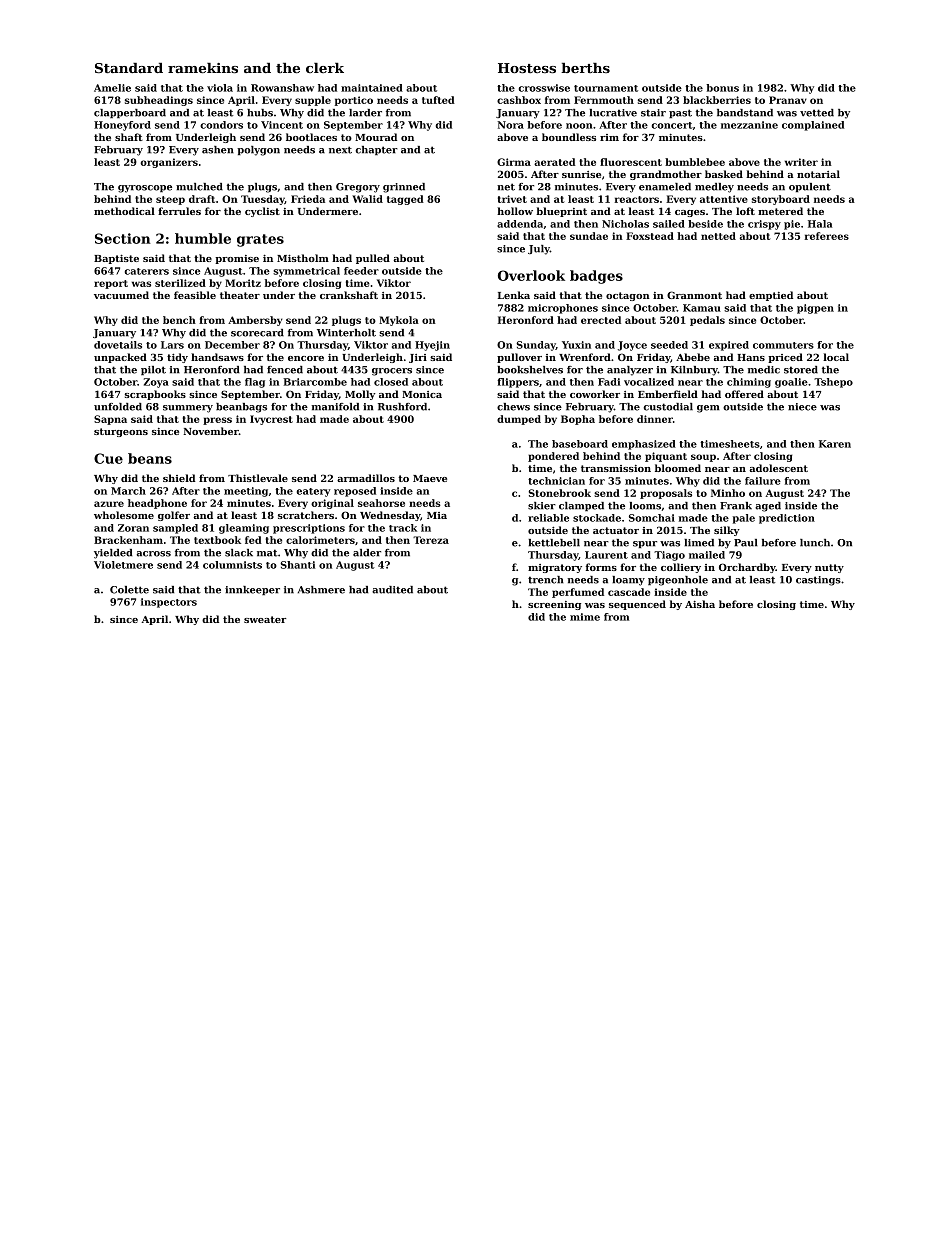  What do you see at coordinates (244, 529) in the page?
I see `gleaming` at bounding box center [244, 529].
